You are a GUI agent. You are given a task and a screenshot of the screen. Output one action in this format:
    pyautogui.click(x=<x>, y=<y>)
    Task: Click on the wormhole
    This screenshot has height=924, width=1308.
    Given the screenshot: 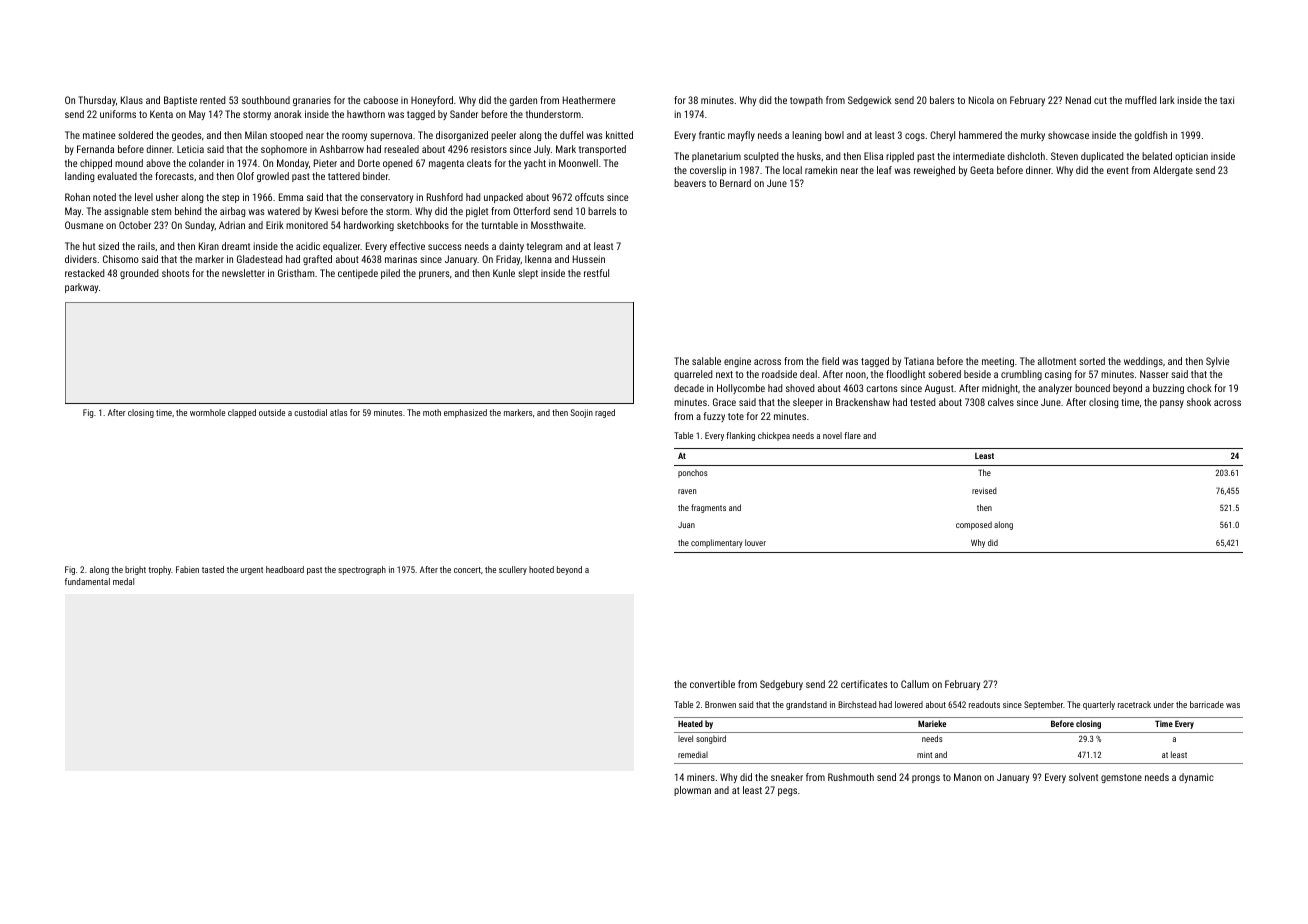 What is the action you would take?
    pyautogui.click(x=207, y=412)
